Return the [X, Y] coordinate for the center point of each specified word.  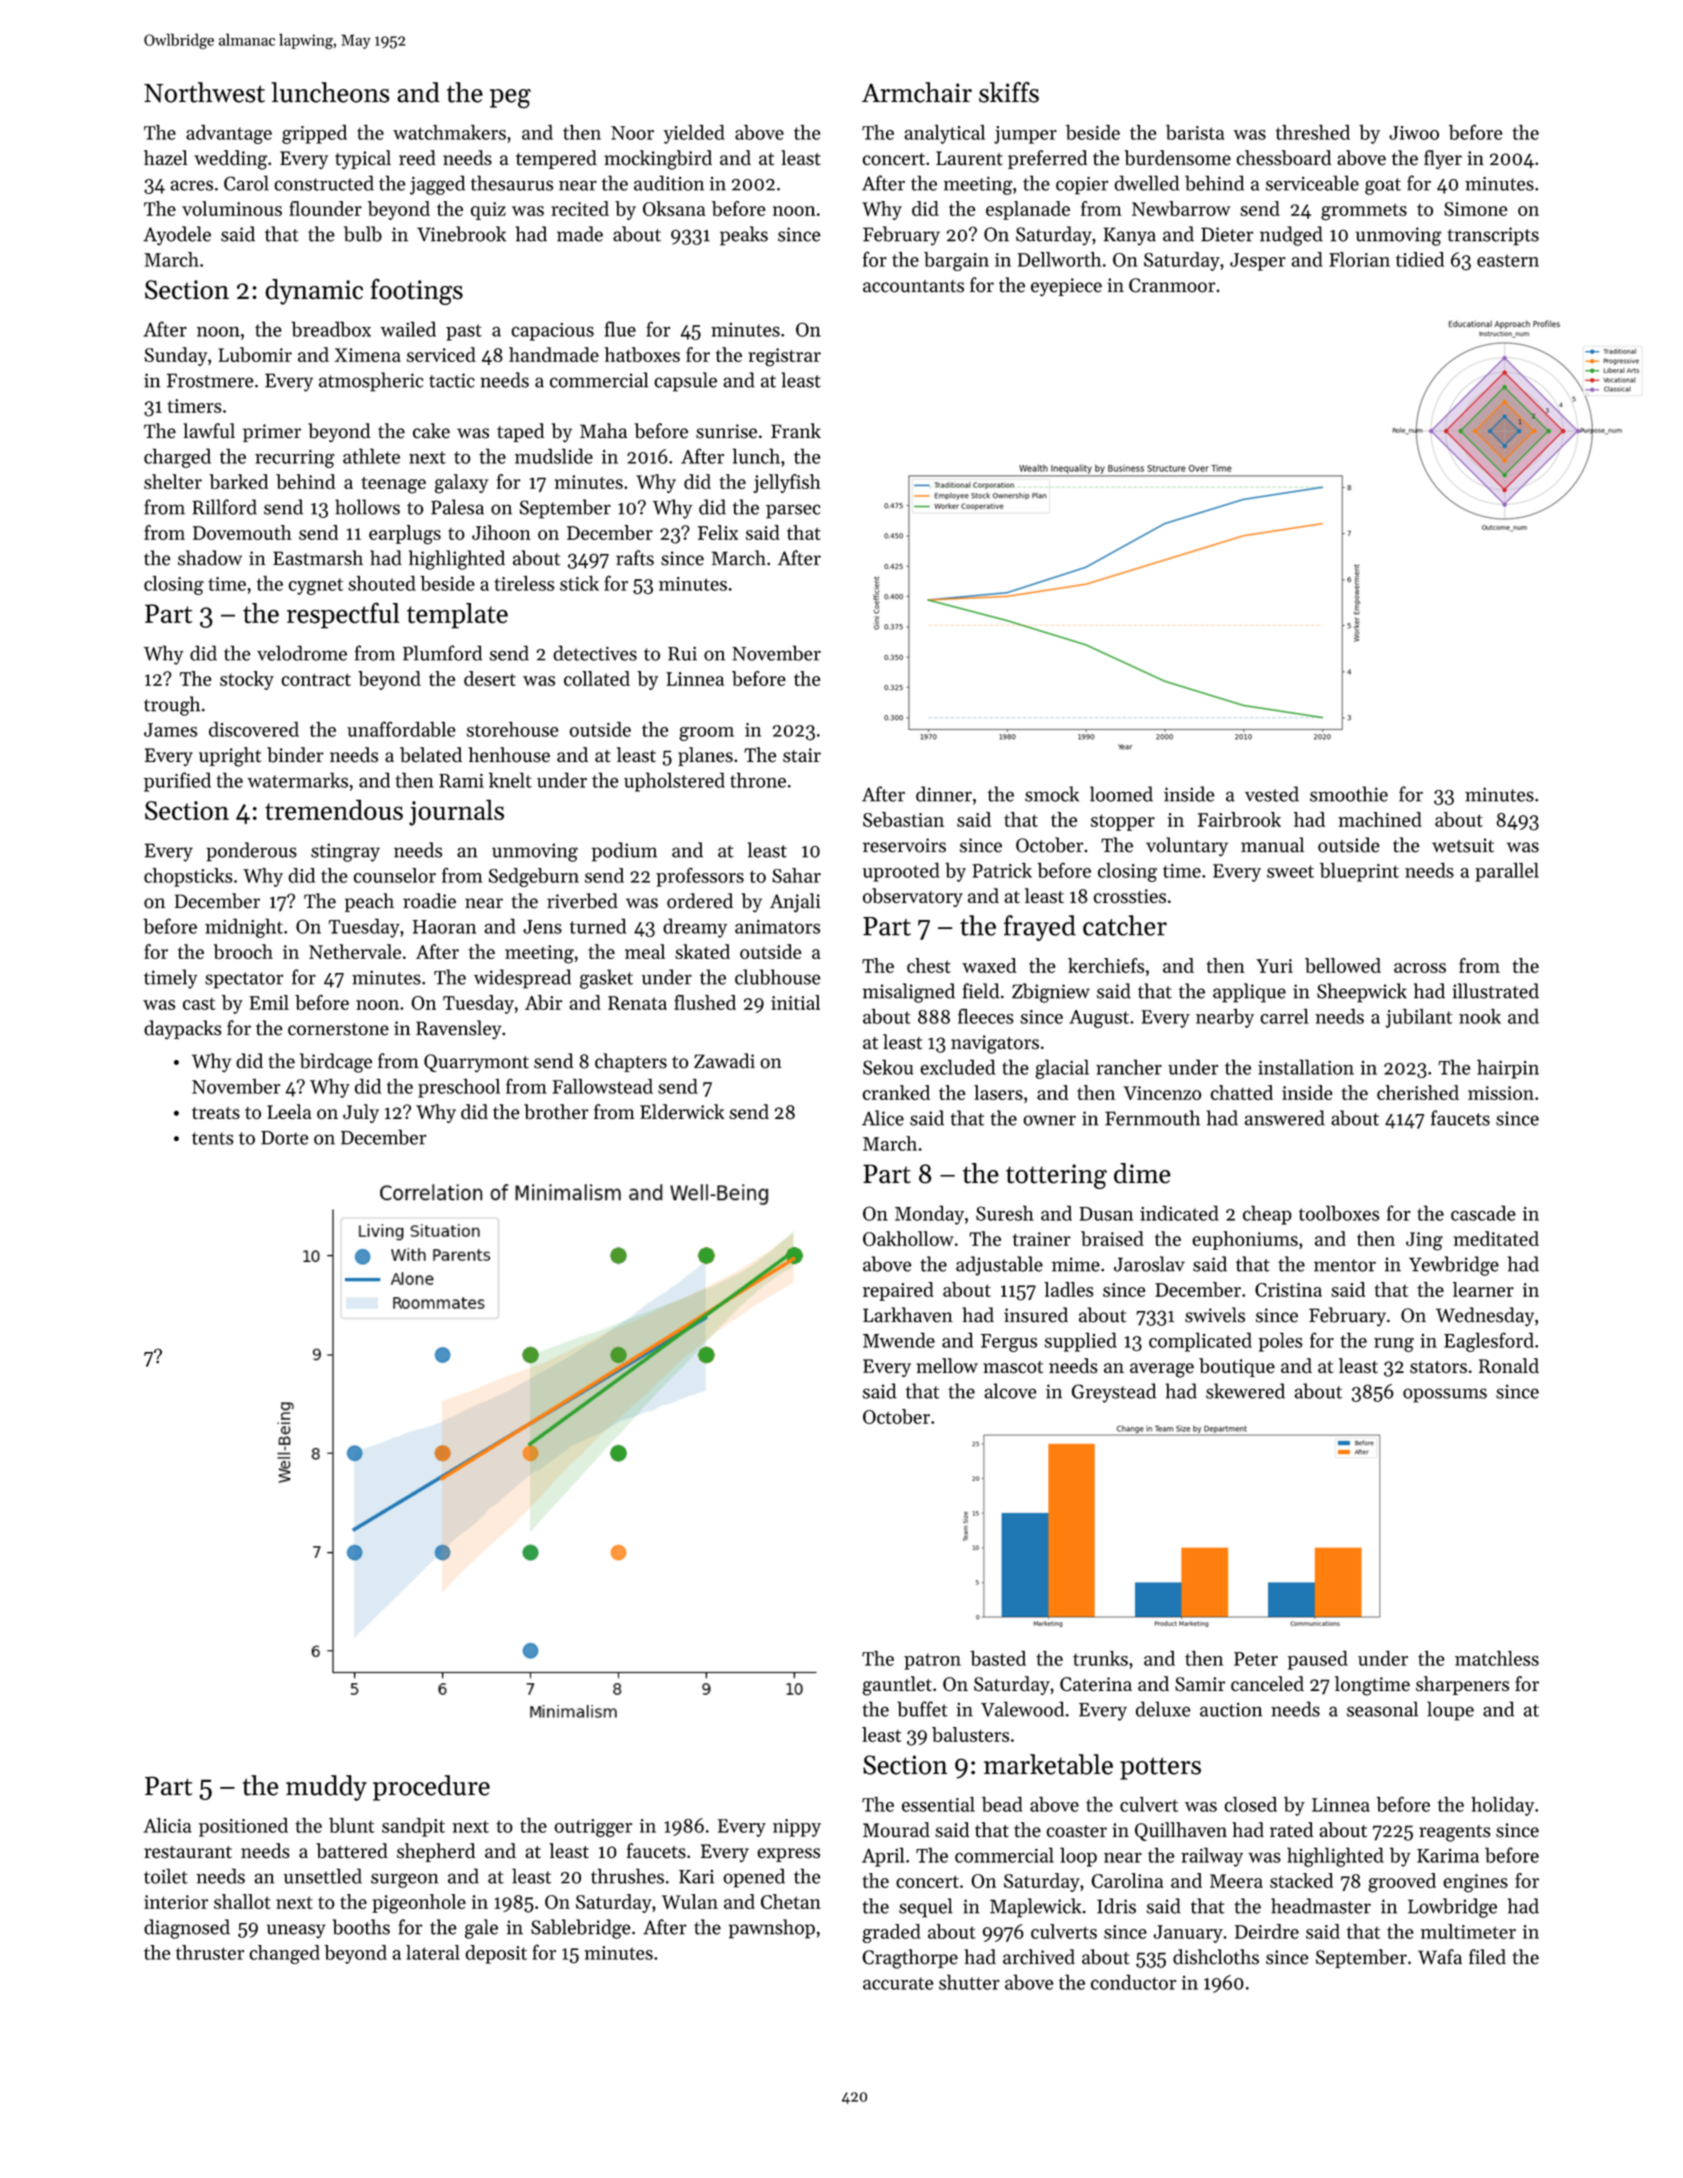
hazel [166, 158]
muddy [326, 1788]
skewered [1245, 1391]
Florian [1359, 259]
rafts [635, 558]
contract [316, 679]
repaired [898, 1291]
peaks [744, 236]
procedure [431, 1788]
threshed [1313, 132]
